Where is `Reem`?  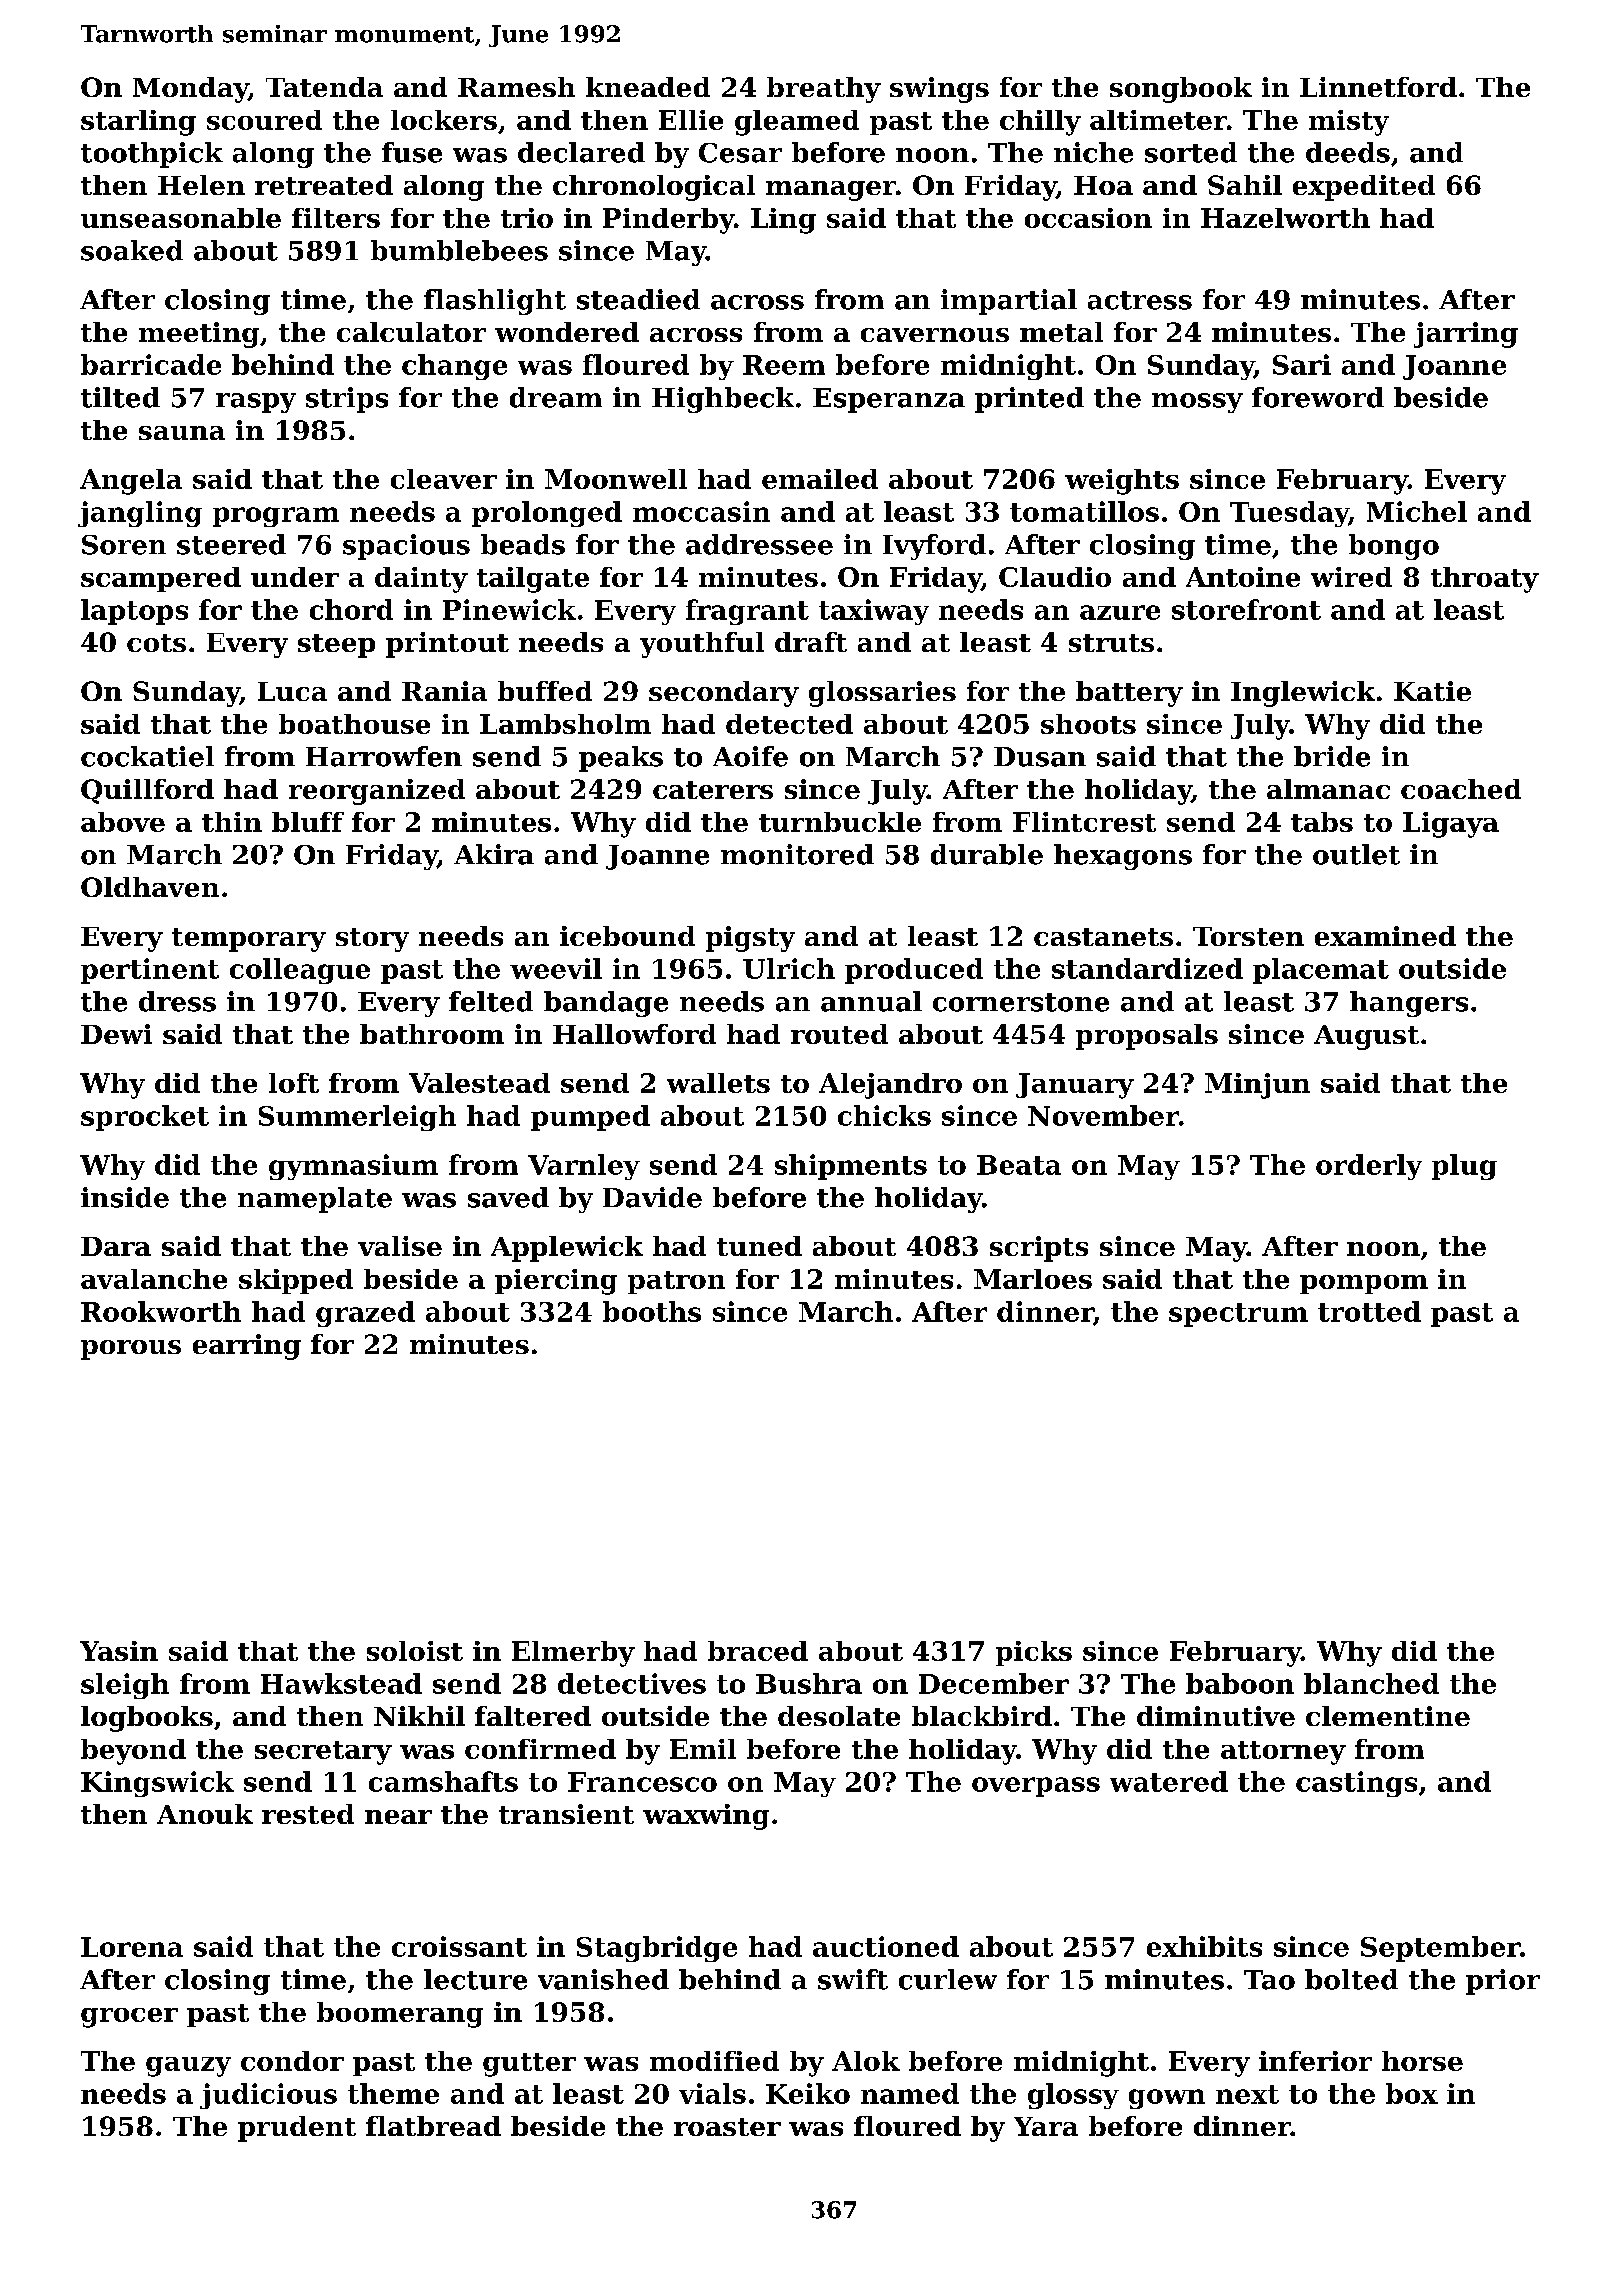
Reem is located at coordinates (784, 365).
